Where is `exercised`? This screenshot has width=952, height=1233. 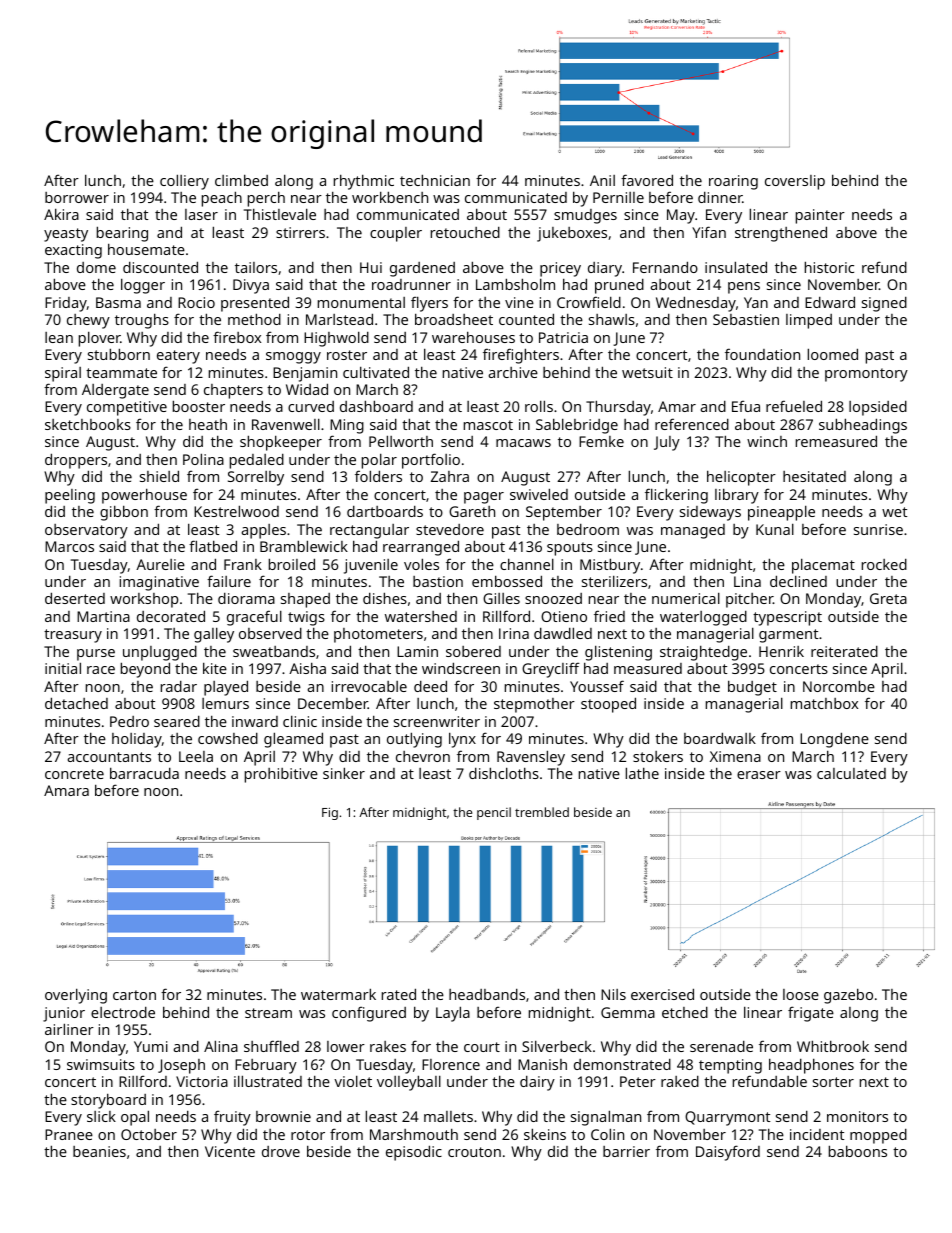 exercised is located at coordinates (662, 994).
